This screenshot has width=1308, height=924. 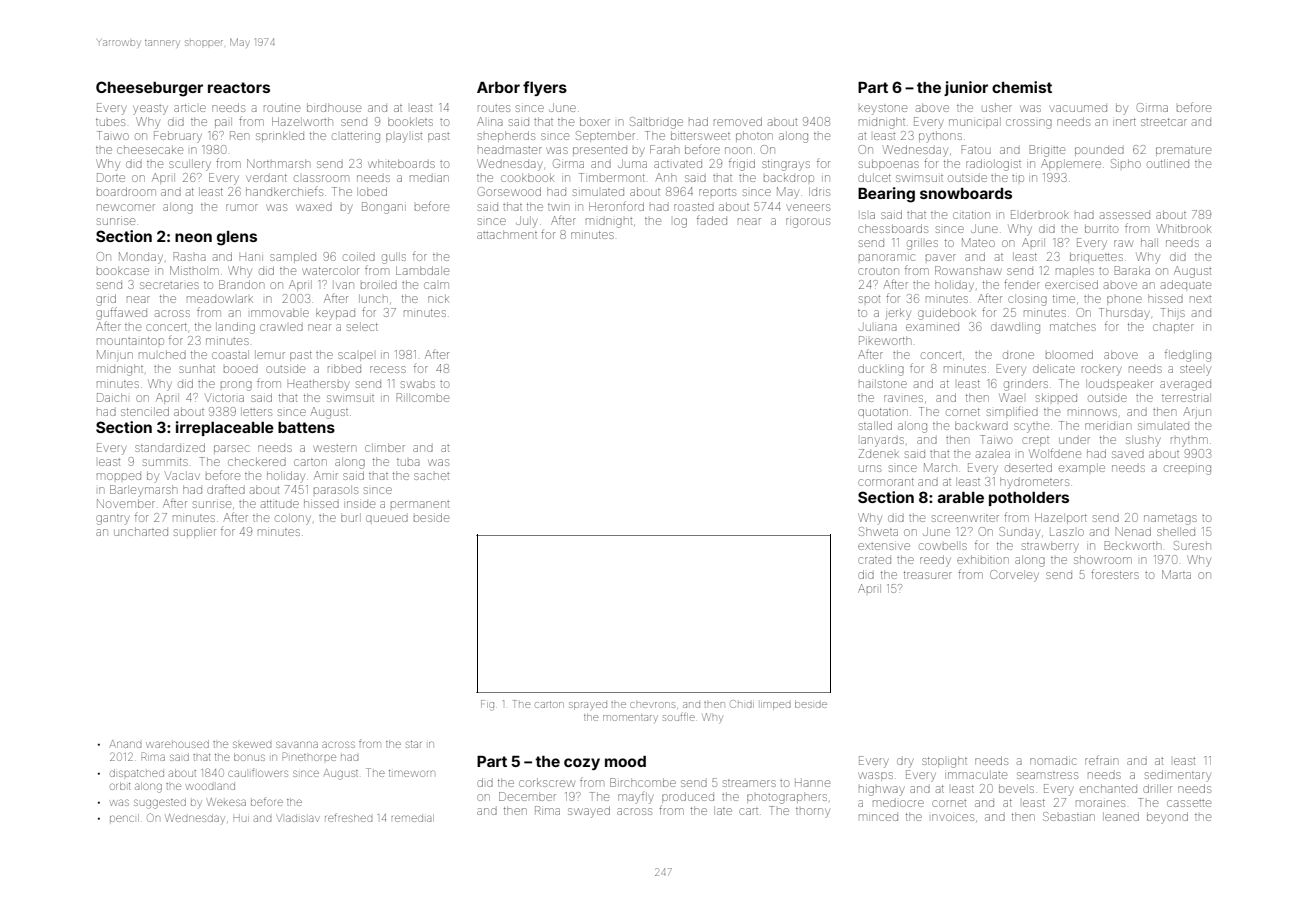 What do you see at coordinates (281, 327) in the screenshot?
I see `crawled` at bounding box center [281, 327].
